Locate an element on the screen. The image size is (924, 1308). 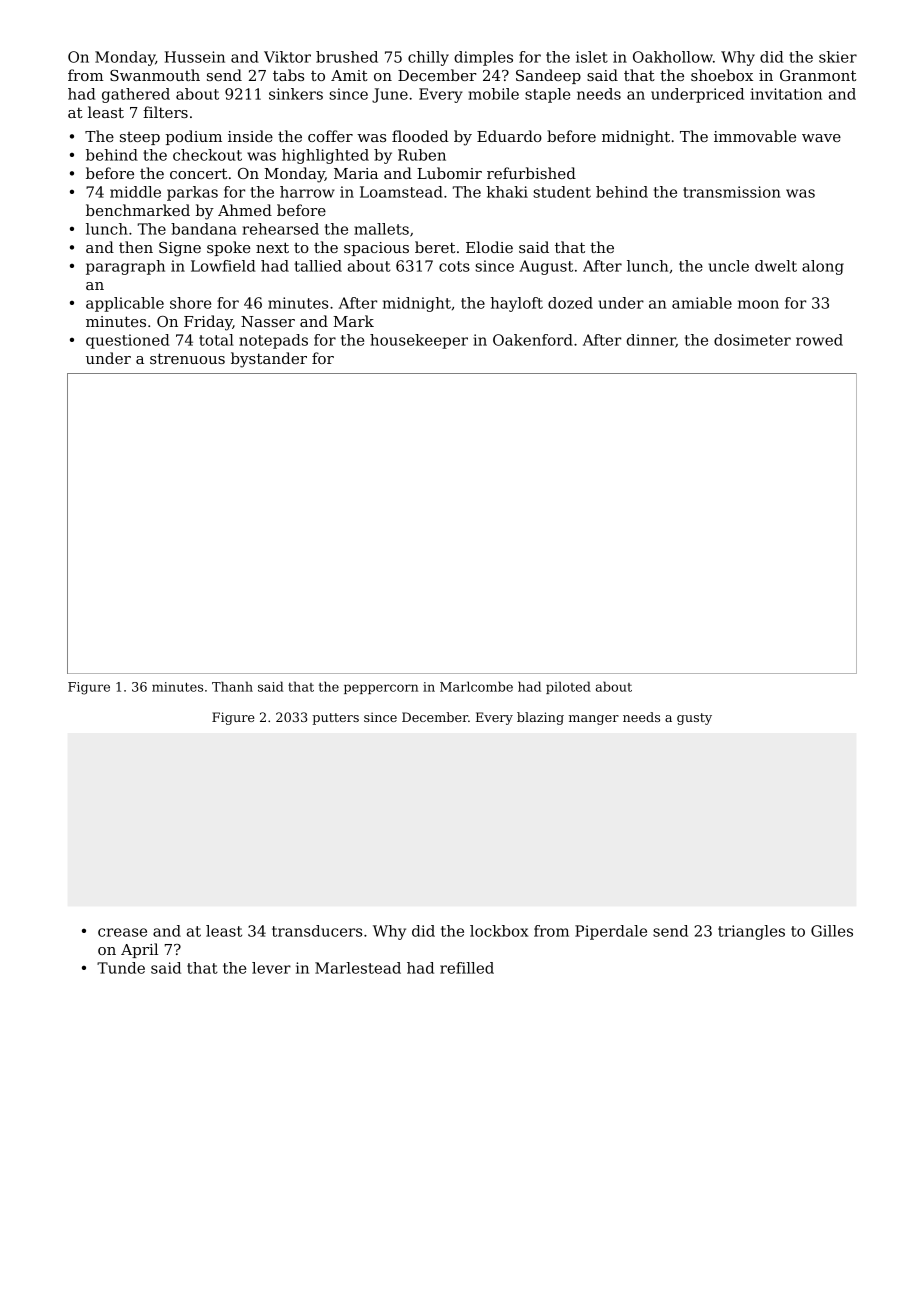
brushed is located at coordinates (347, 57).
